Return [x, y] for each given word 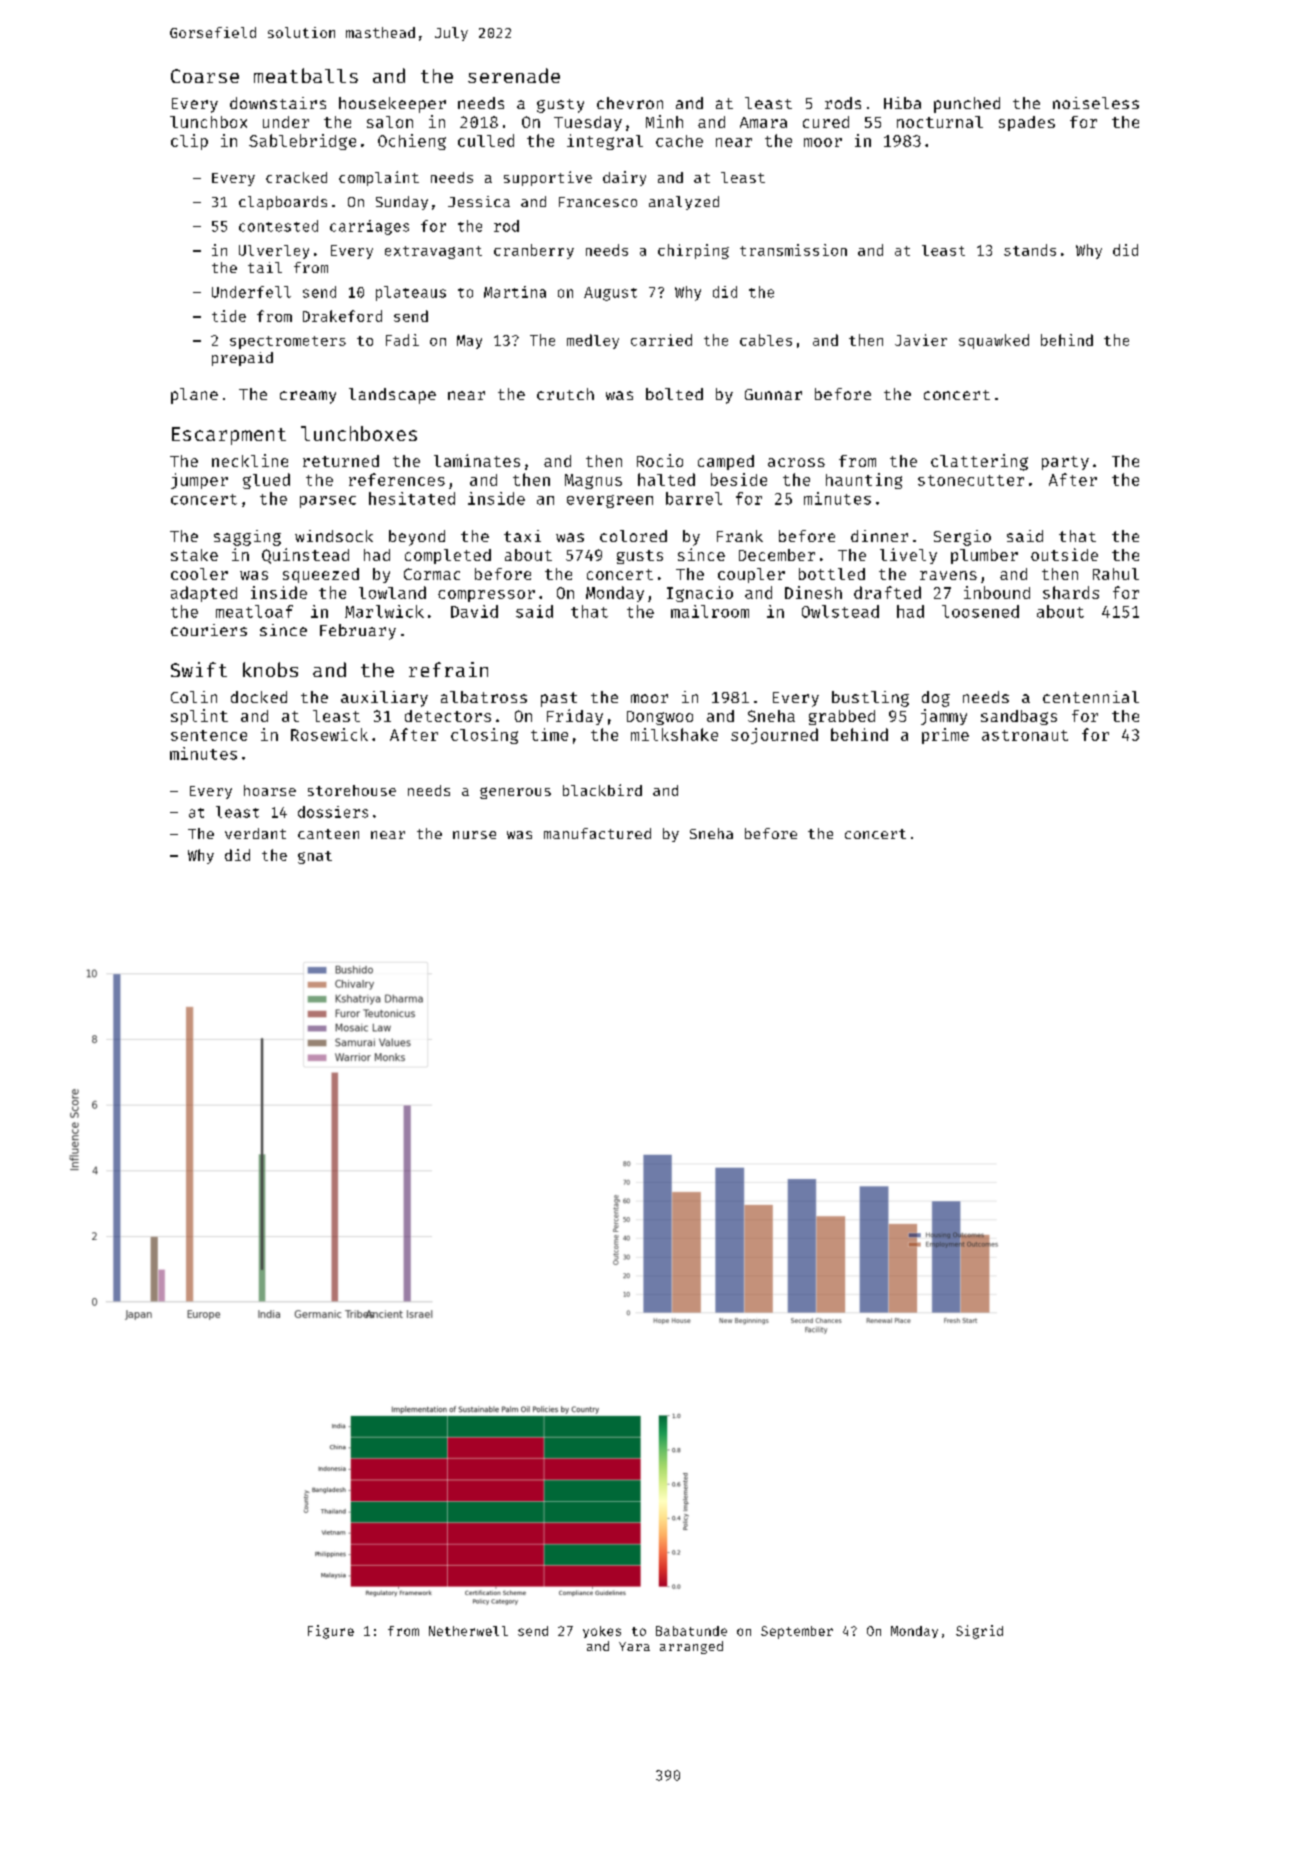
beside [739, 479]
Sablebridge [302, 142]
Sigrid [979, 1632]
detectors [448, 716]
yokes [602, 1632]
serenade [514, 75]
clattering [979, 462]
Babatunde [691, 1631]
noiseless [1096, 103]
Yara [634, 1646]
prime [945, 736]
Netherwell [468, 1631]
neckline [250, 460]
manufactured [597, 833]
